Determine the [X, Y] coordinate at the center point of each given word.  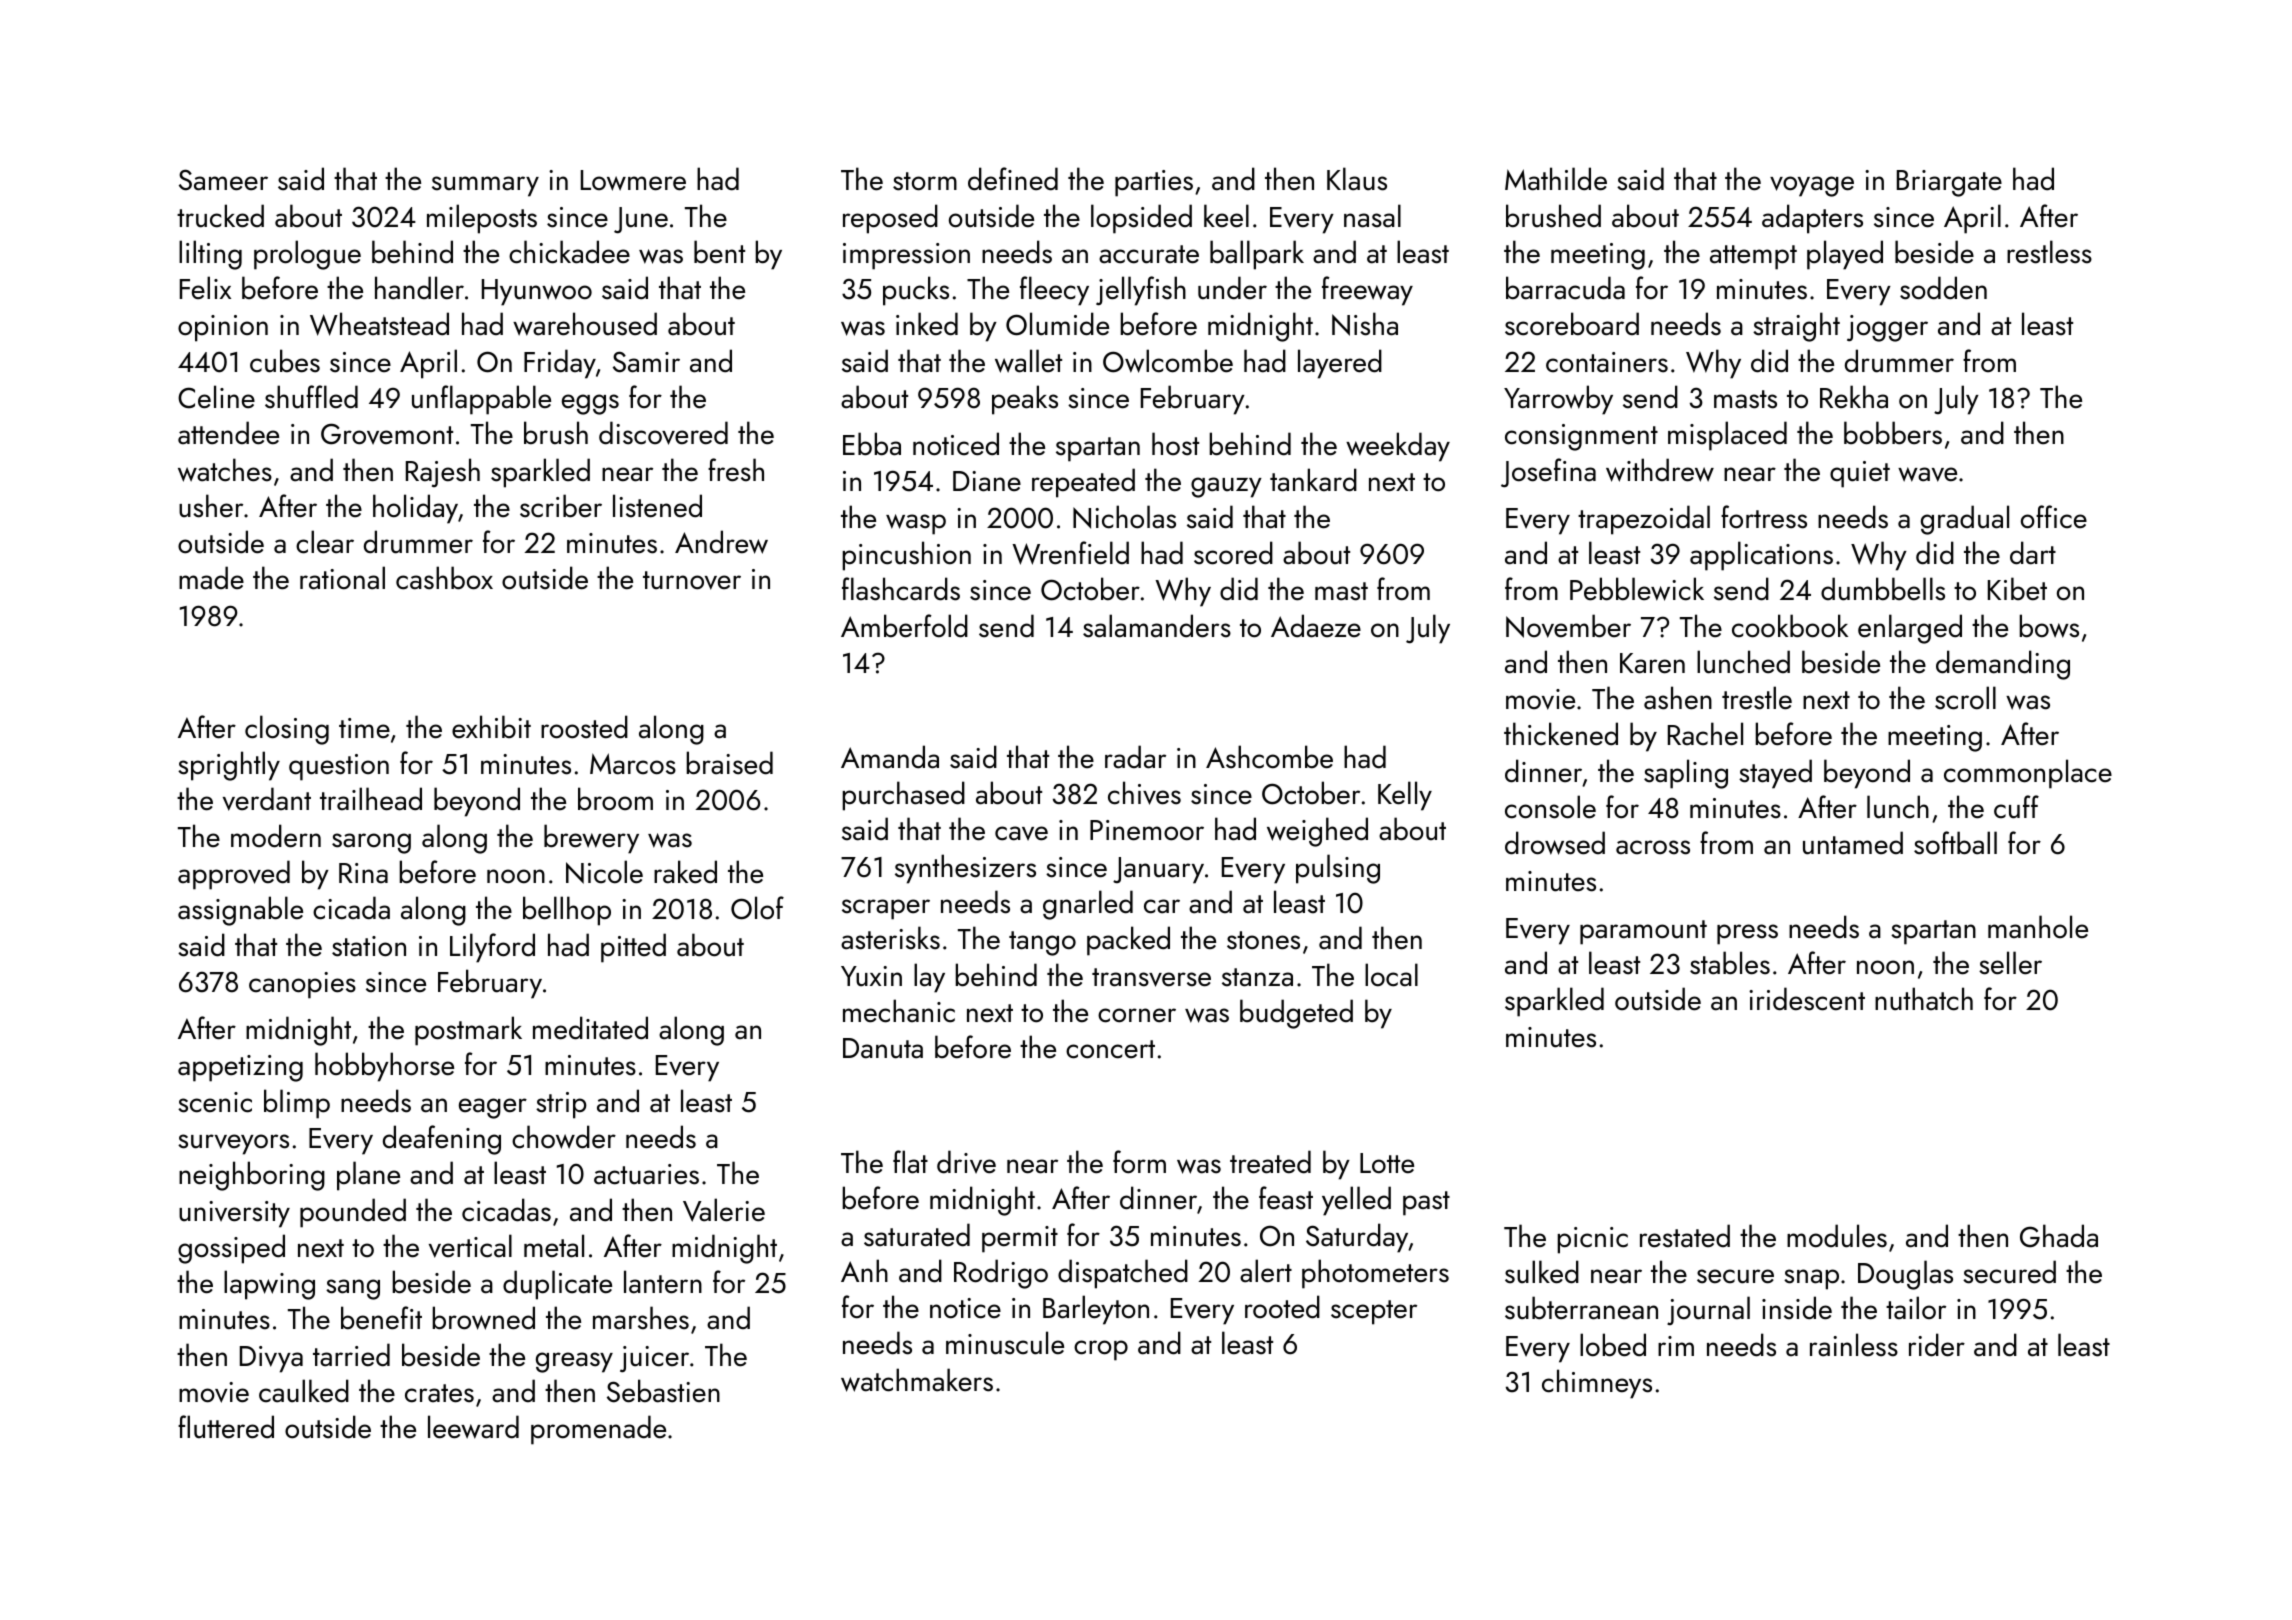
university [234, 1214]
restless [2049, 252]
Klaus [1357, 179]
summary [485, 186]
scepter [1374, 1312]
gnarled [1088, 905]
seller [2010, 963]
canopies [302, 985]
